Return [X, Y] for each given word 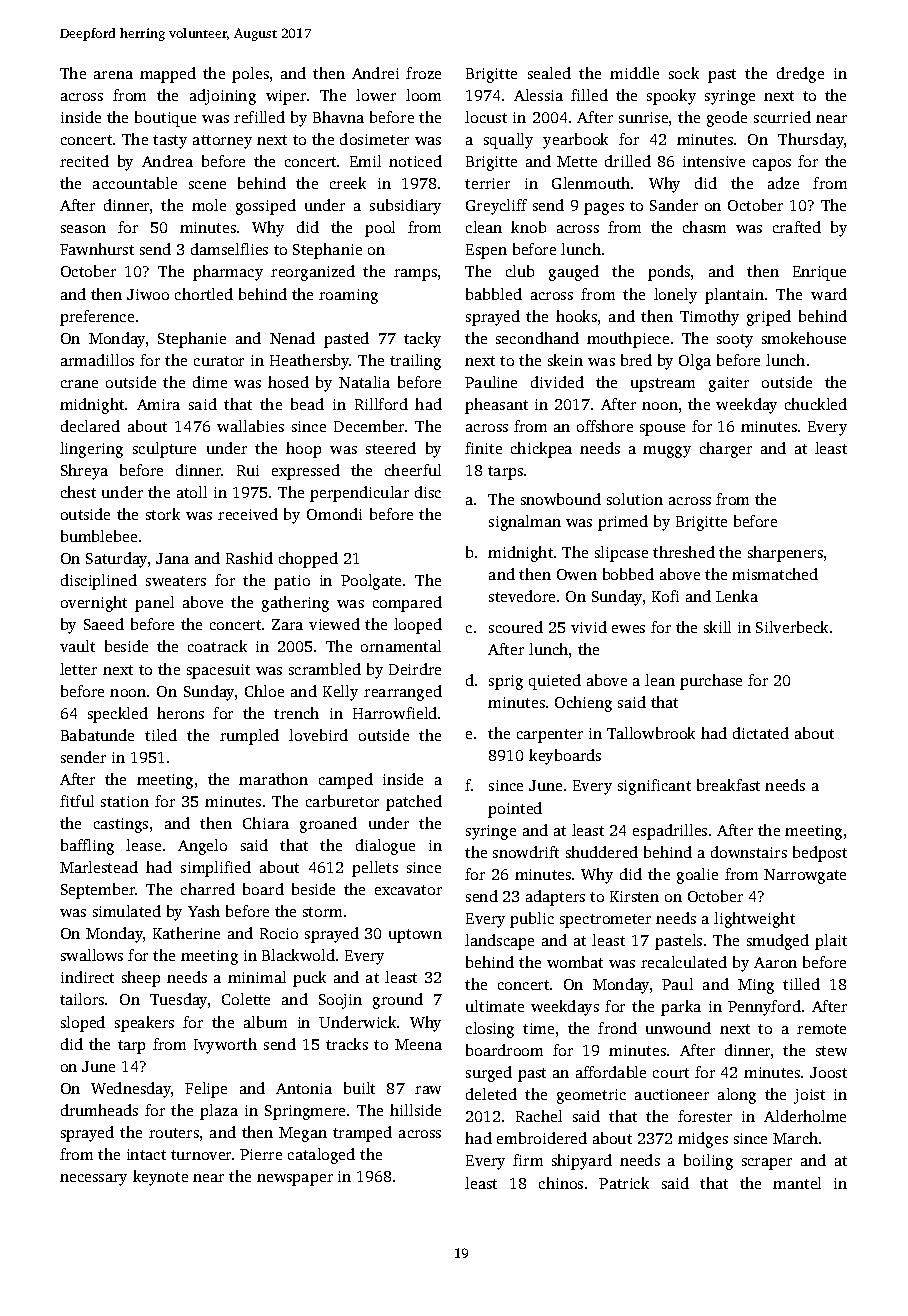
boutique [165, 119]
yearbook [575, 141]
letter [78, 669]
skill [717, 627]
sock [684, 73]
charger [726, 450]
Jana [172, 558]
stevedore [522, 596]
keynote [160, 1178]
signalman [525, 523]
